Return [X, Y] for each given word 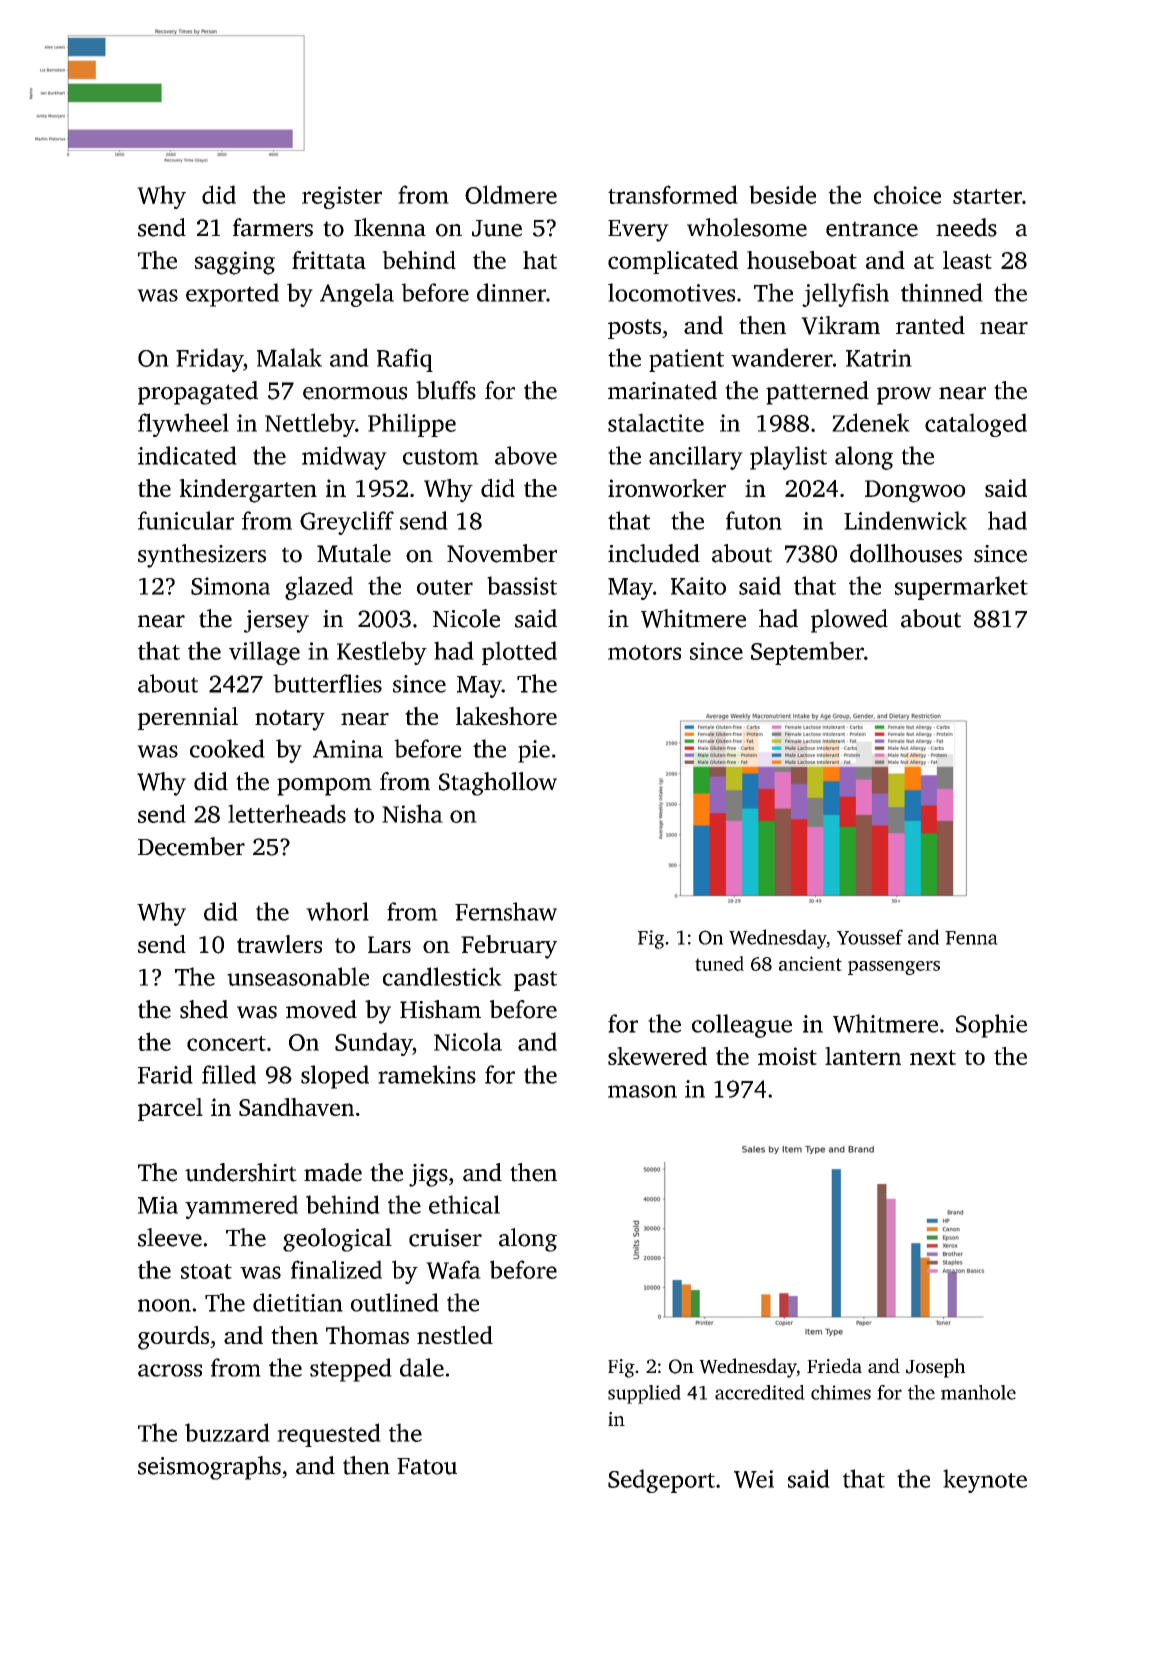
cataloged [976, 425]
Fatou [427, 1466]
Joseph [935, 1368]
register [342, 197]
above [526, 455]
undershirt [241, 1172]
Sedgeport [661, 1481]
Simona [230, 586]
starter [987, 196]
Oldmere [511, 194]
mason [642, 1091]
